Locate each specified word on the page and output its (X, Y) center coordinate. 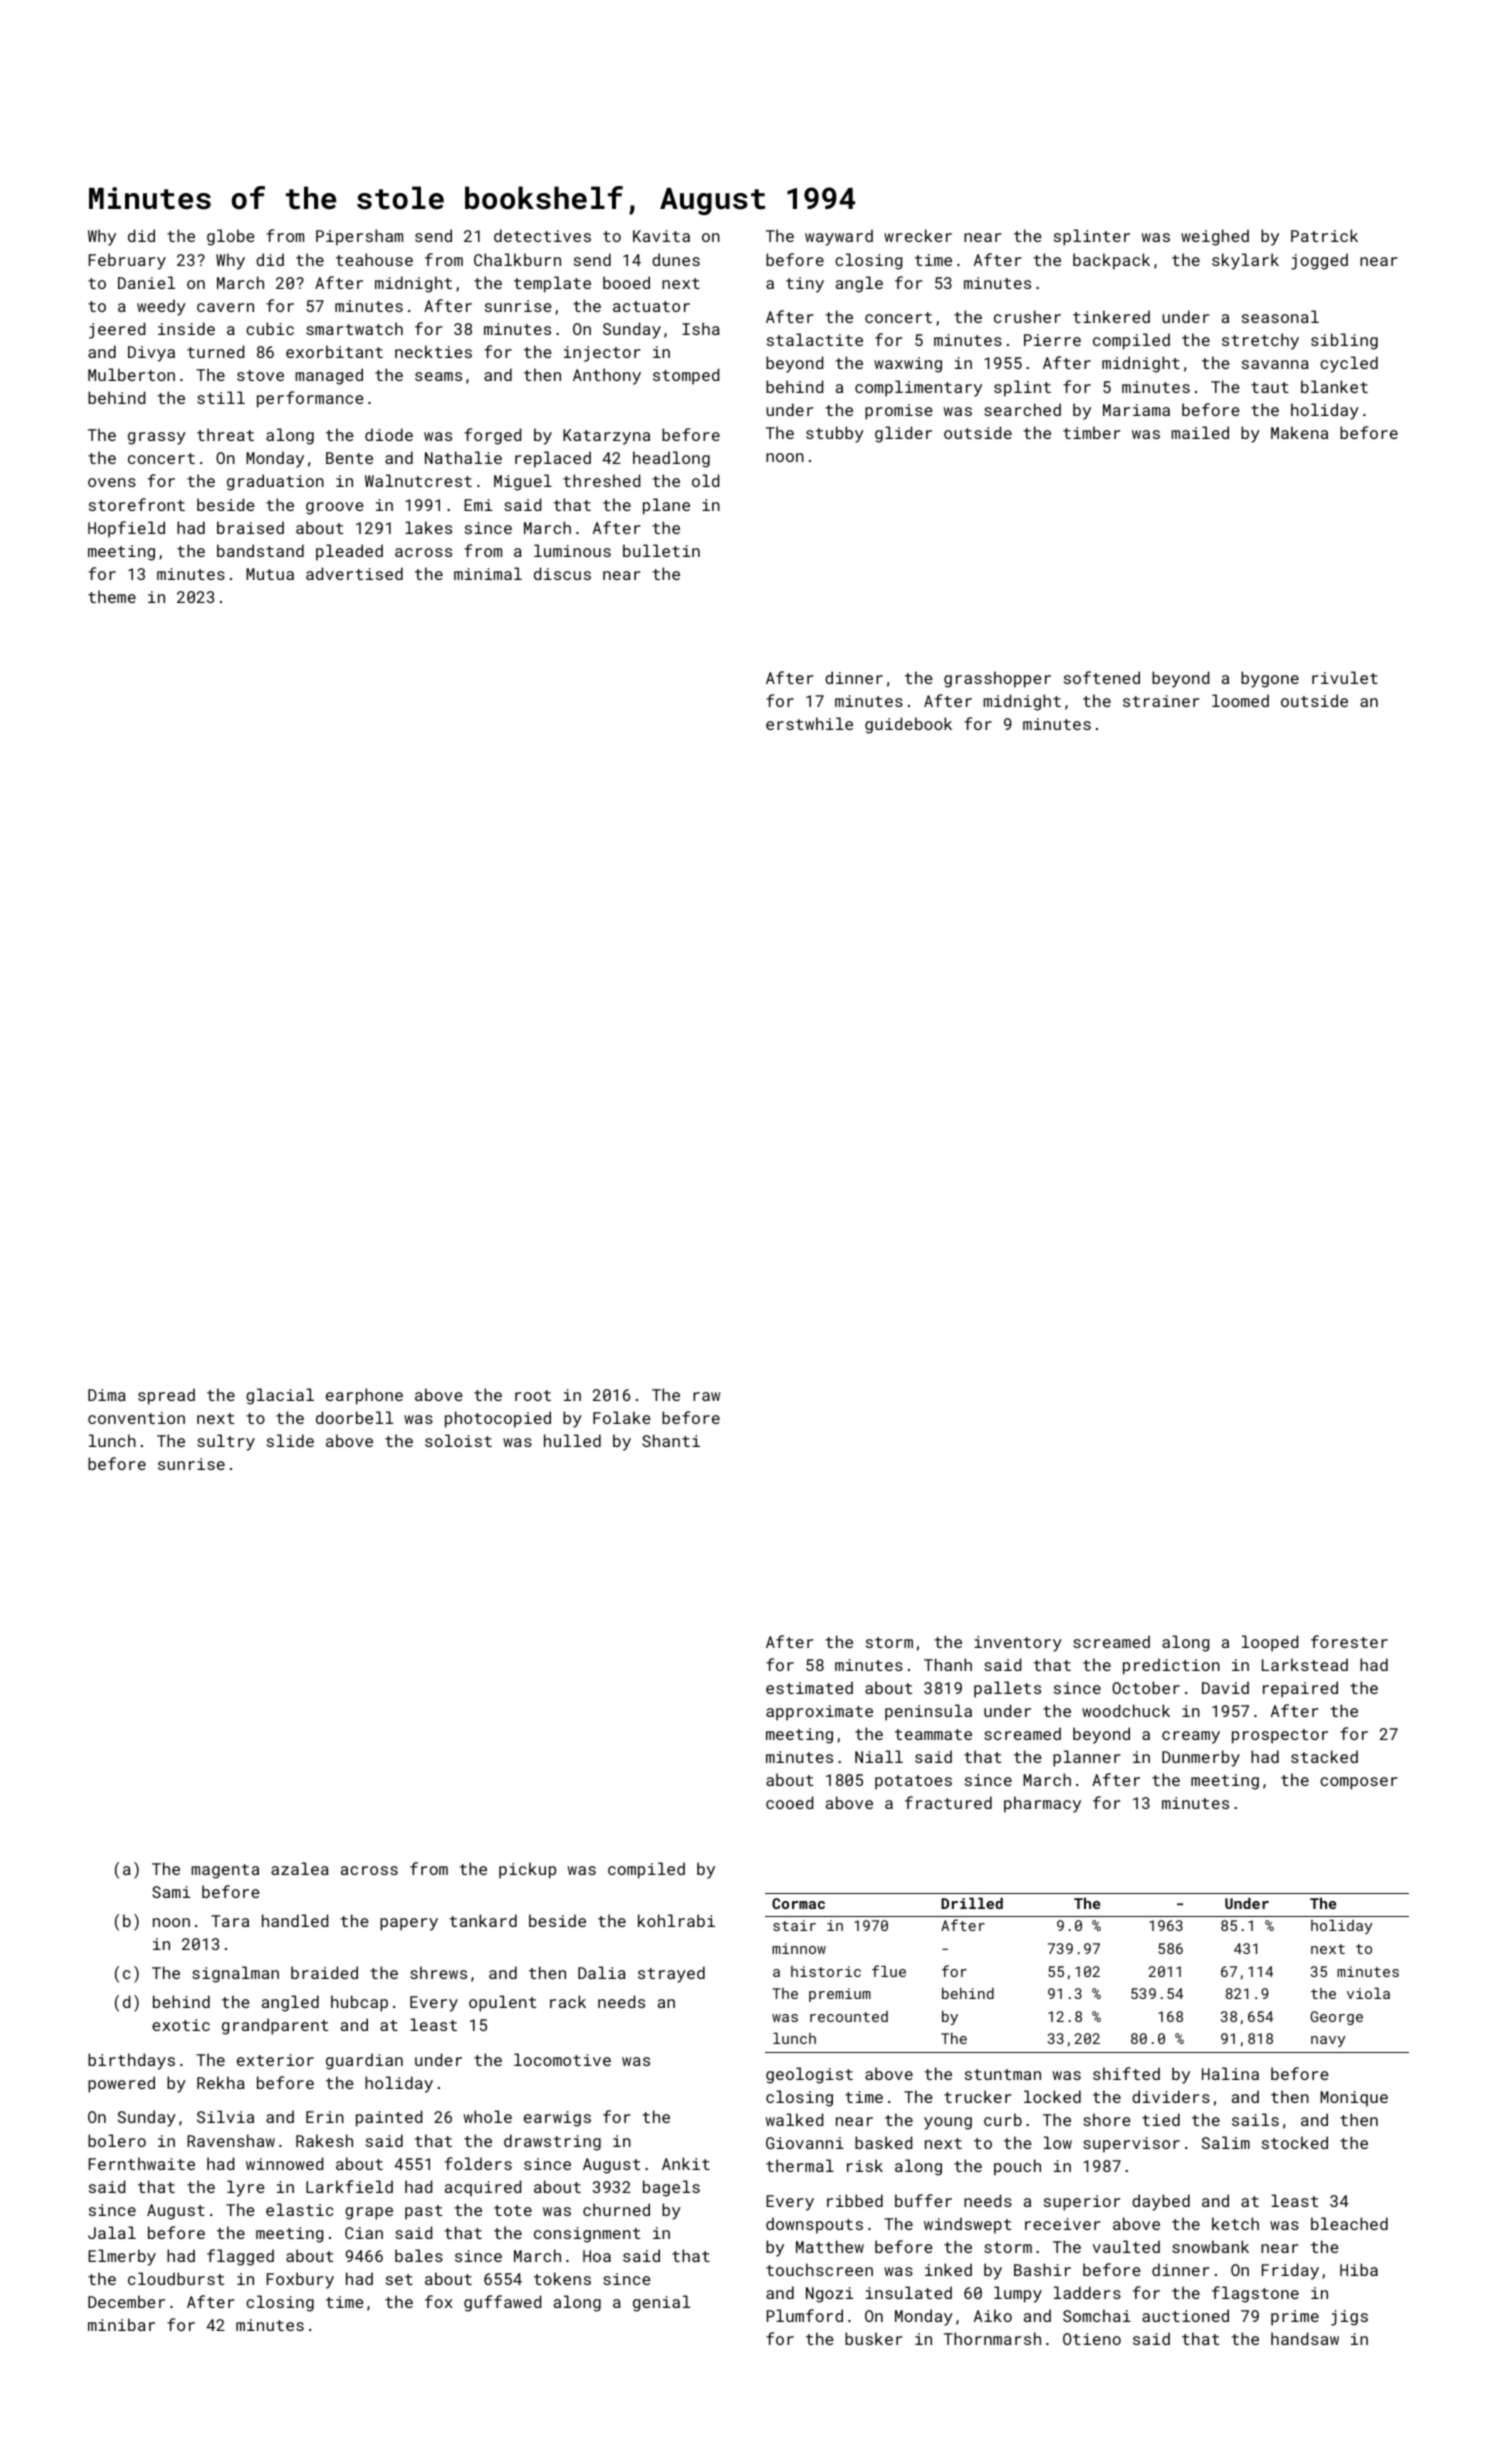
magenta (225, 1871)
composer (1358, 1783)
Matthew (830, 2246)
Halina (1230, 2073)
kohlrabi (676, 1920)
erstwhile (809, 723)
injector (602, 354)
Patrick (1324, 235)
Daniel (146, 282)
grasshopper (997, 679)
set (399, 2279)
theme (112, 596)
